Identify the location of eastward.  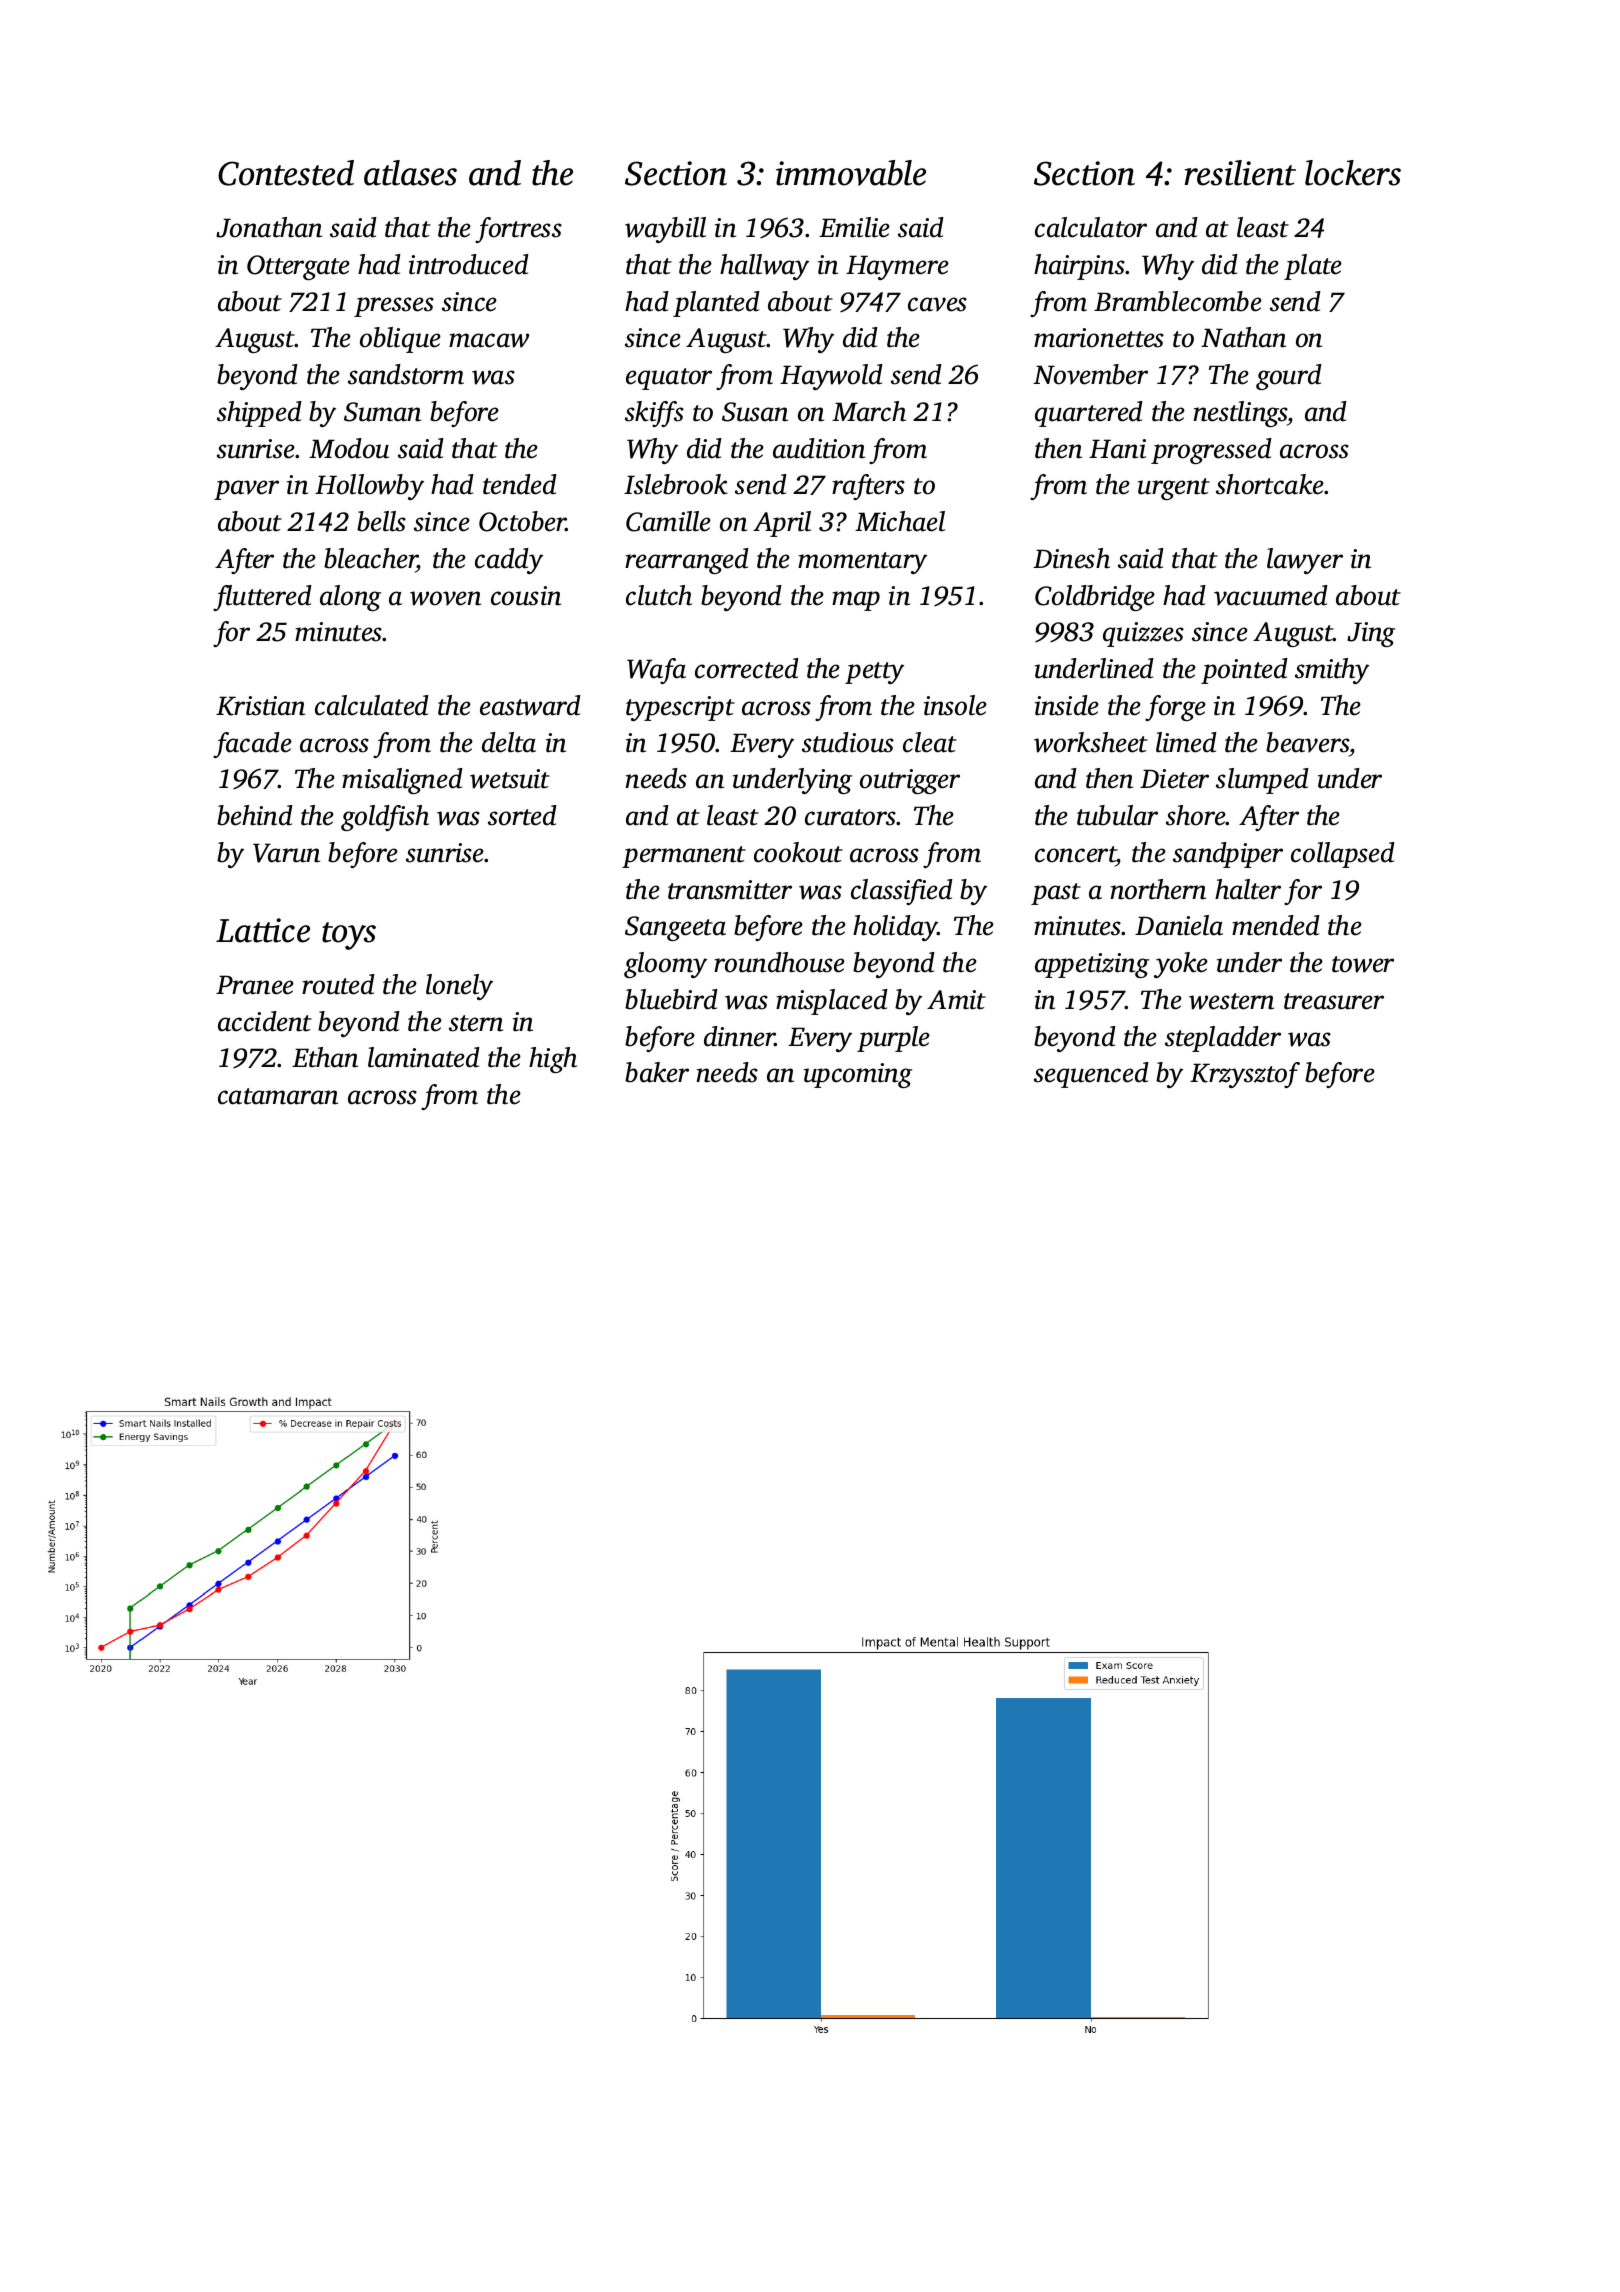
(530, 705).
